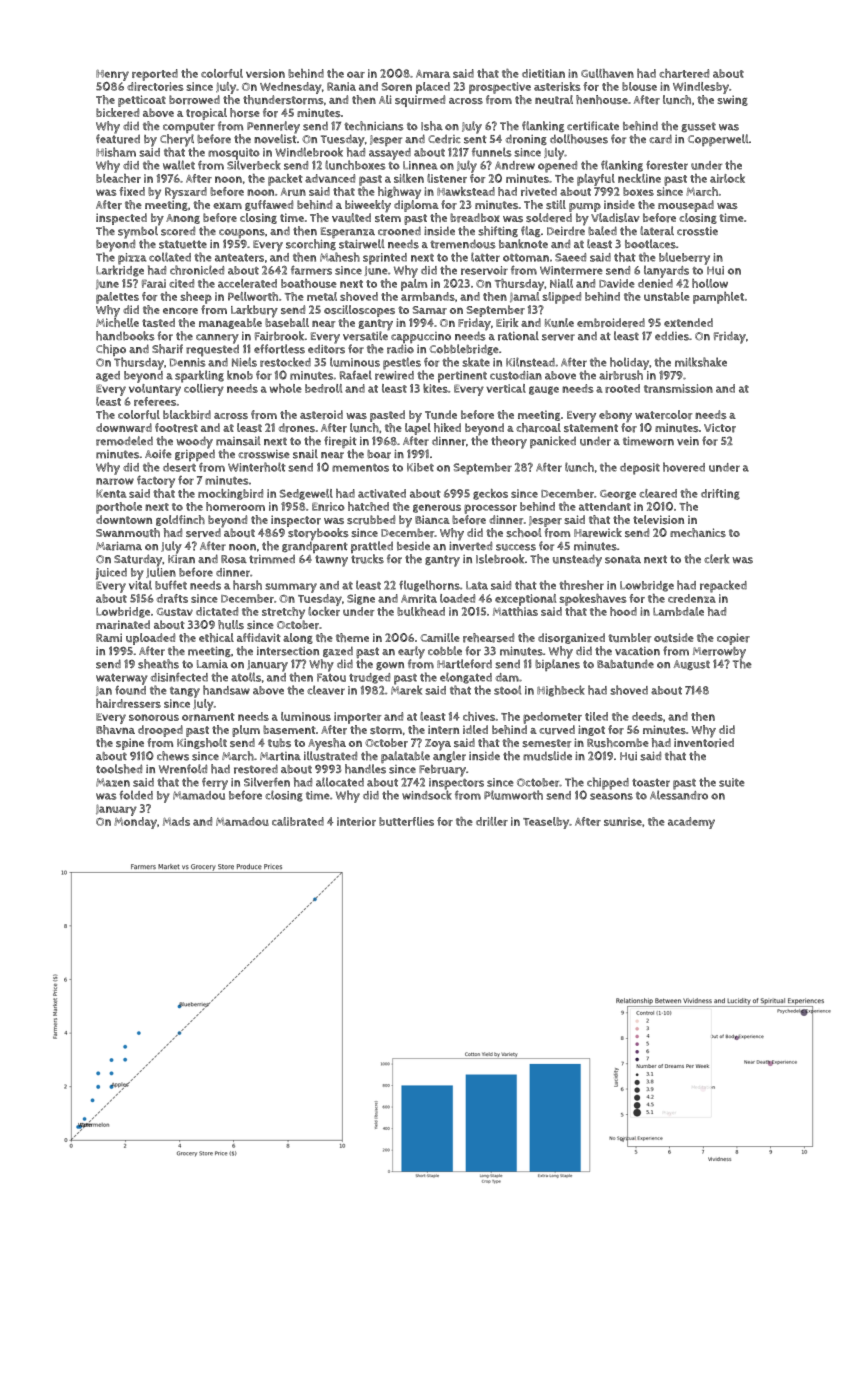 This screenshot has height=1400, width=849. I want to click on blackbird, so click(187, 415).
